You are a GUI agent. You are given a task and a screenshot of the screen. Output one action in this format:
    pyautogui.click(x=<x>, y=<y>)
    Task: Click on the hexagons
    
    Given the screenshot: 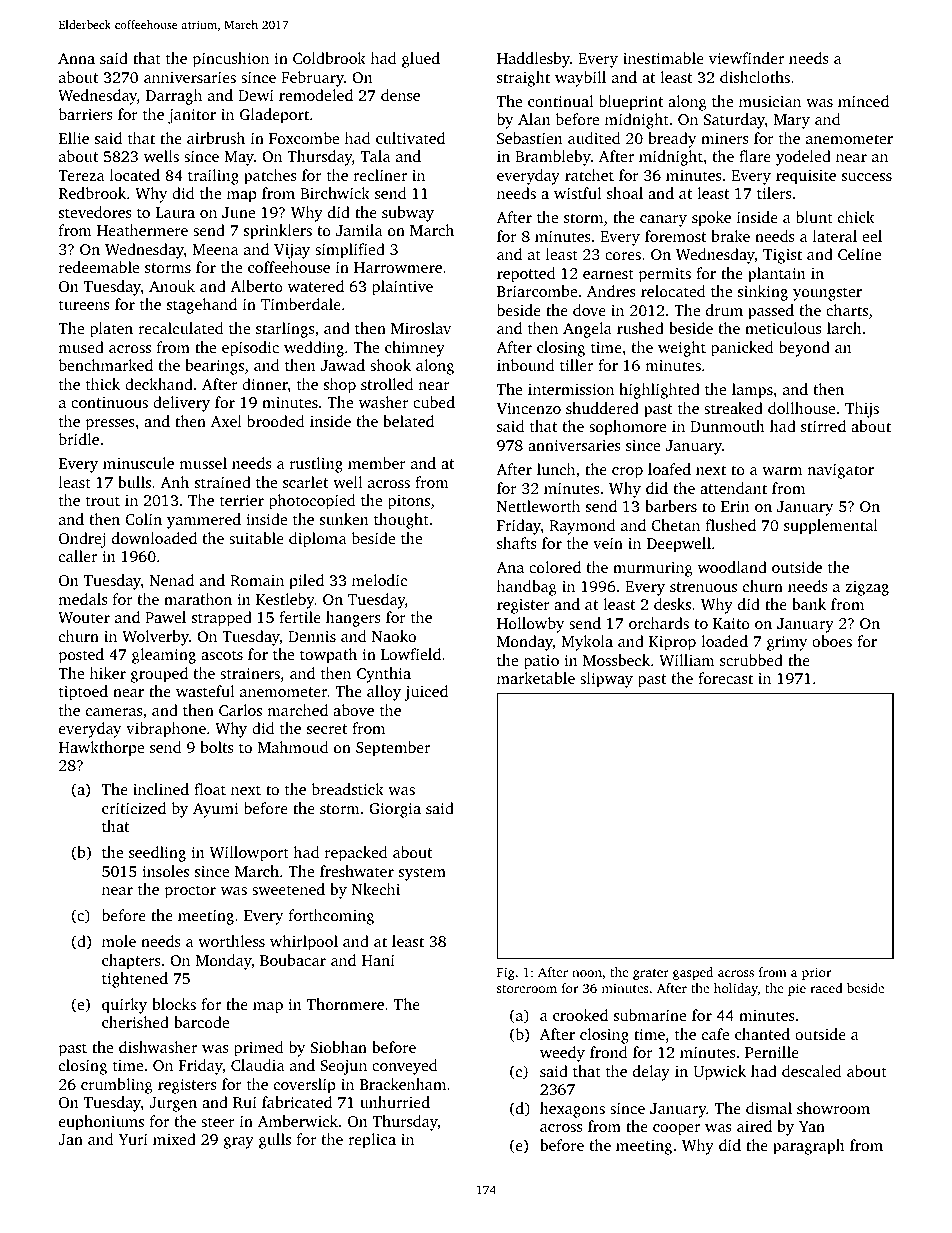 What is the action you would take?
    pyautogui.click(x=572, y=1110)
